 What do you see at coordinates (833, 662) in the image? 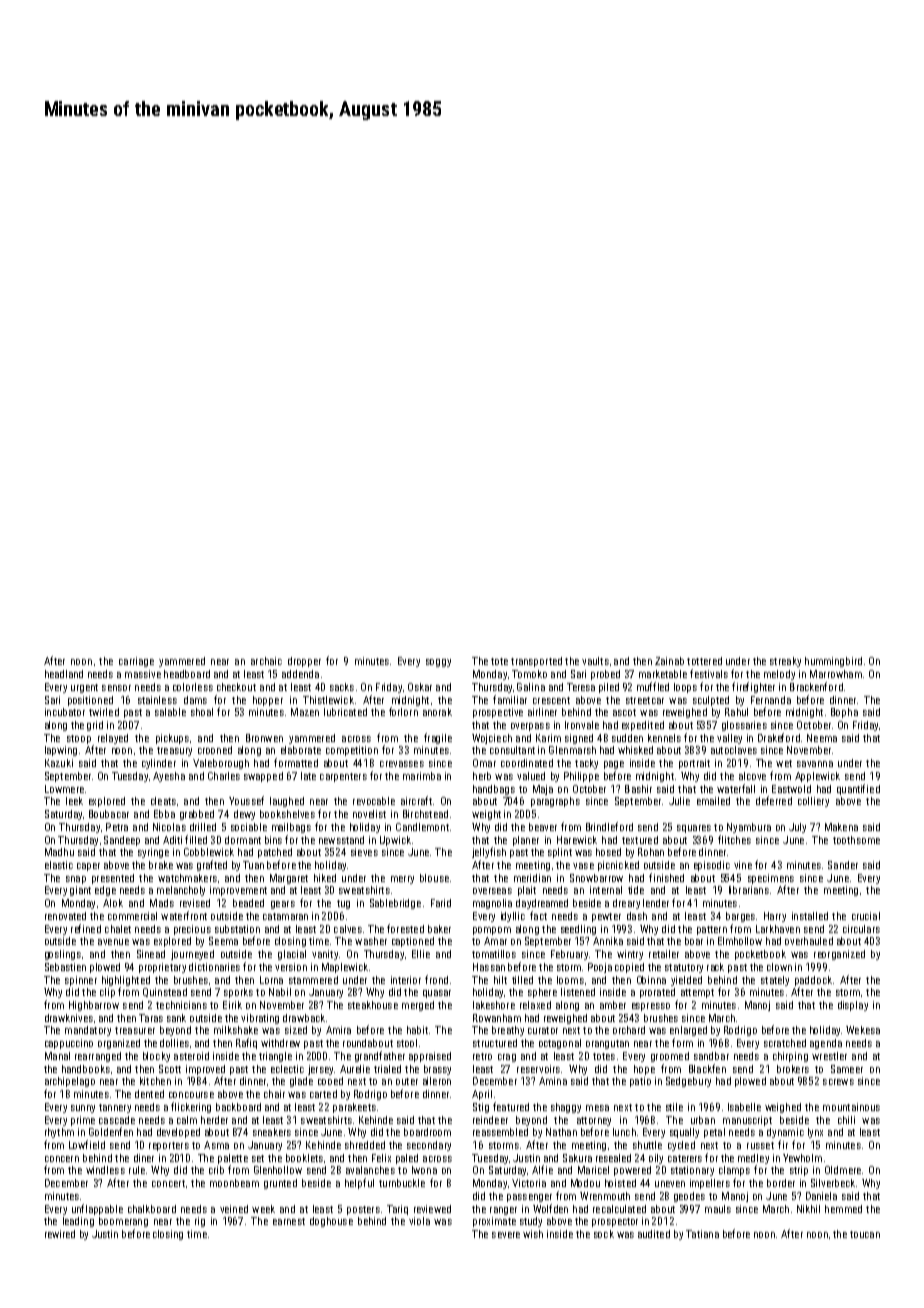
I see `hummingbird` at bounding box center [833, 662].
